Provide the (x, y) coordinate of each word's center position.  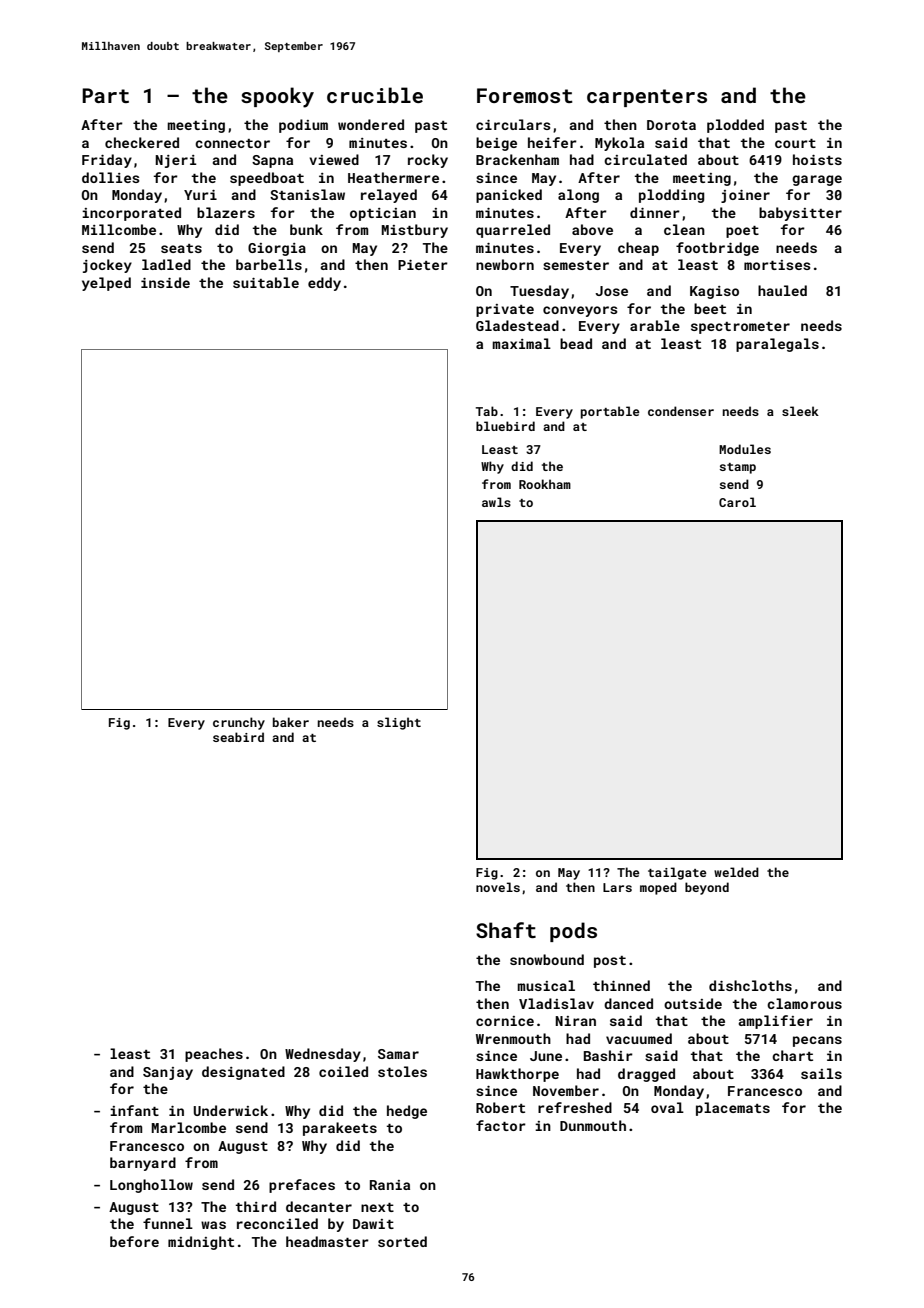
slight (399, 723)
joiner (745, 196)
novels (498, 887)
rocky (428, 161)
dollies (111, 177)
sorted (402, 1241)
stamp (738, 468)
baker (291, 722)
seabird (238, 737)
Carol (737, 502)
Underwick (231, 1110)
